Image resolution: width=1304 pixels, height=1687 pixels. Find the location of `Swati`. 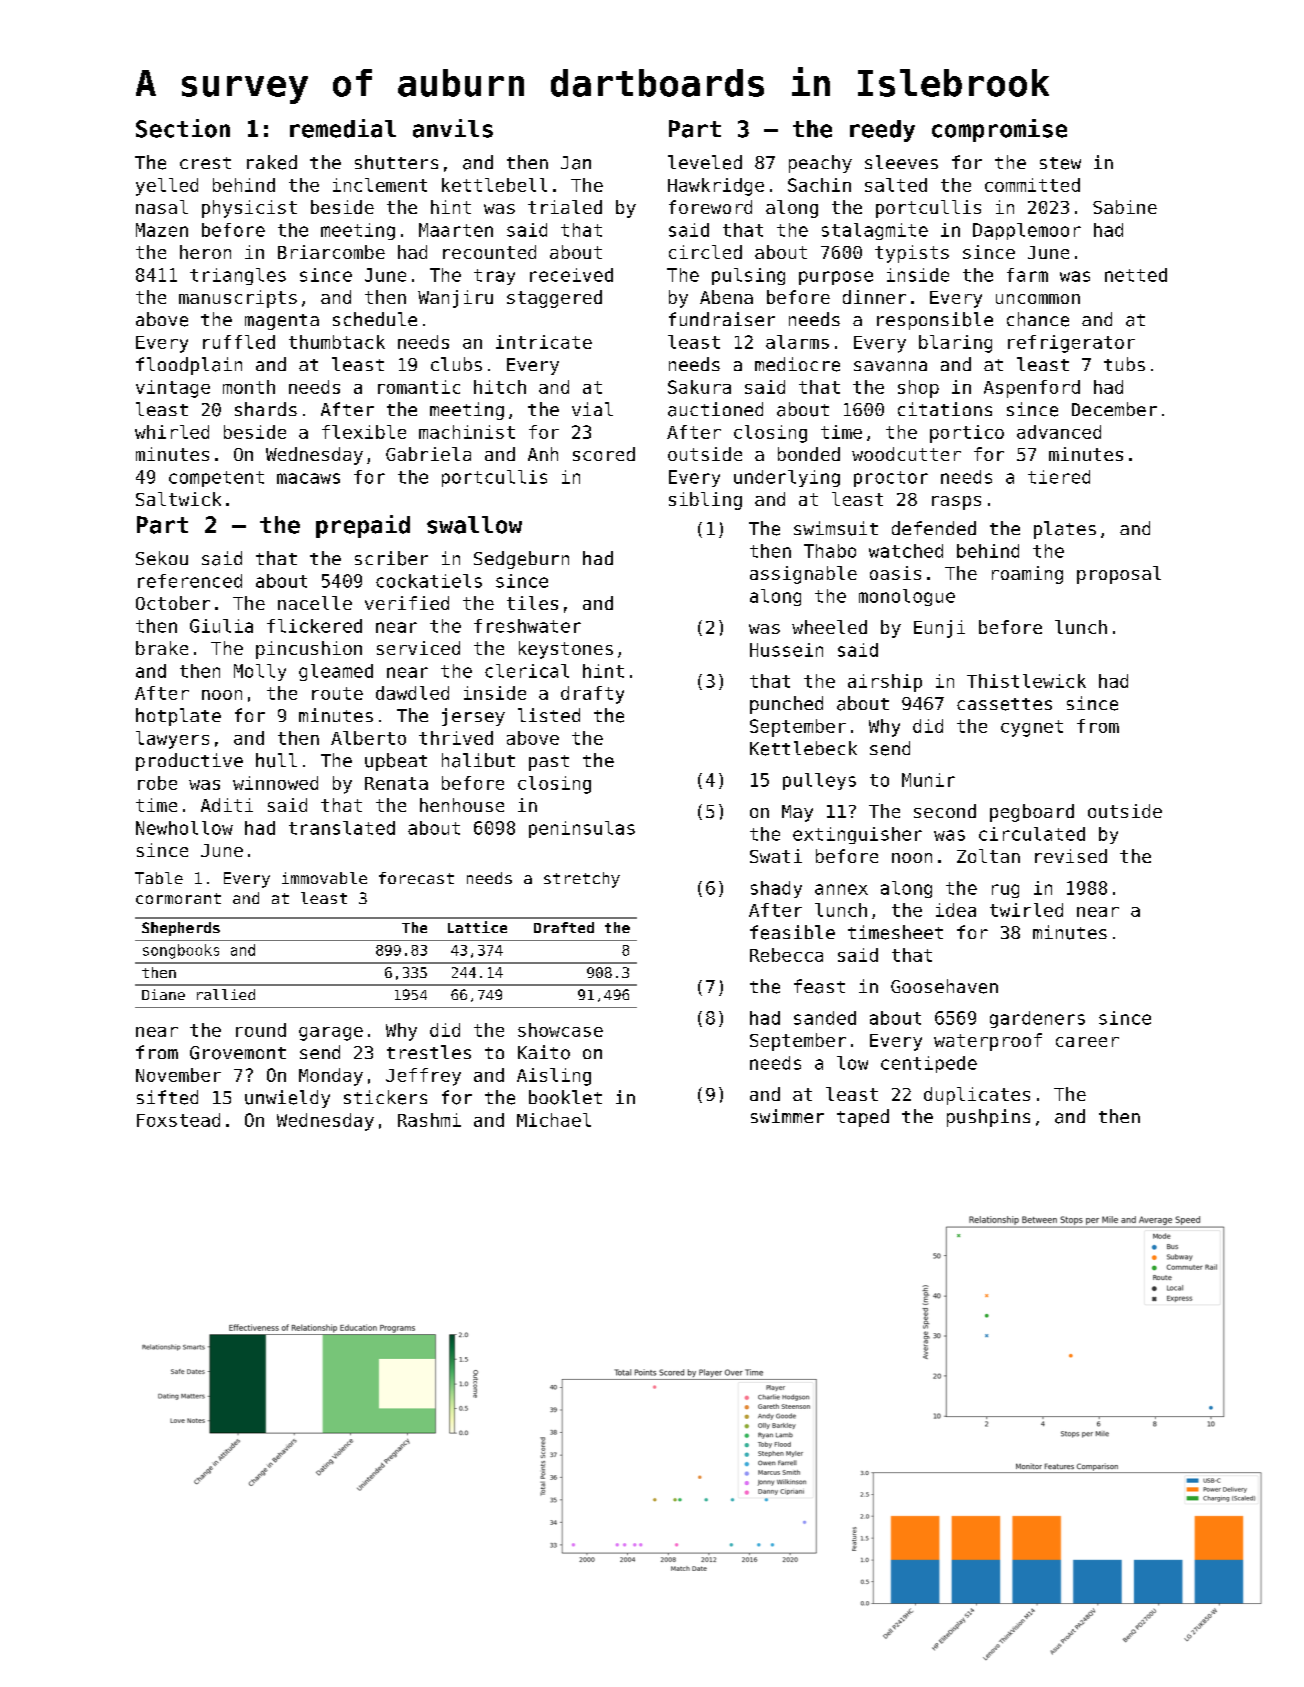

Swati is located at coordinates (776, 856).
